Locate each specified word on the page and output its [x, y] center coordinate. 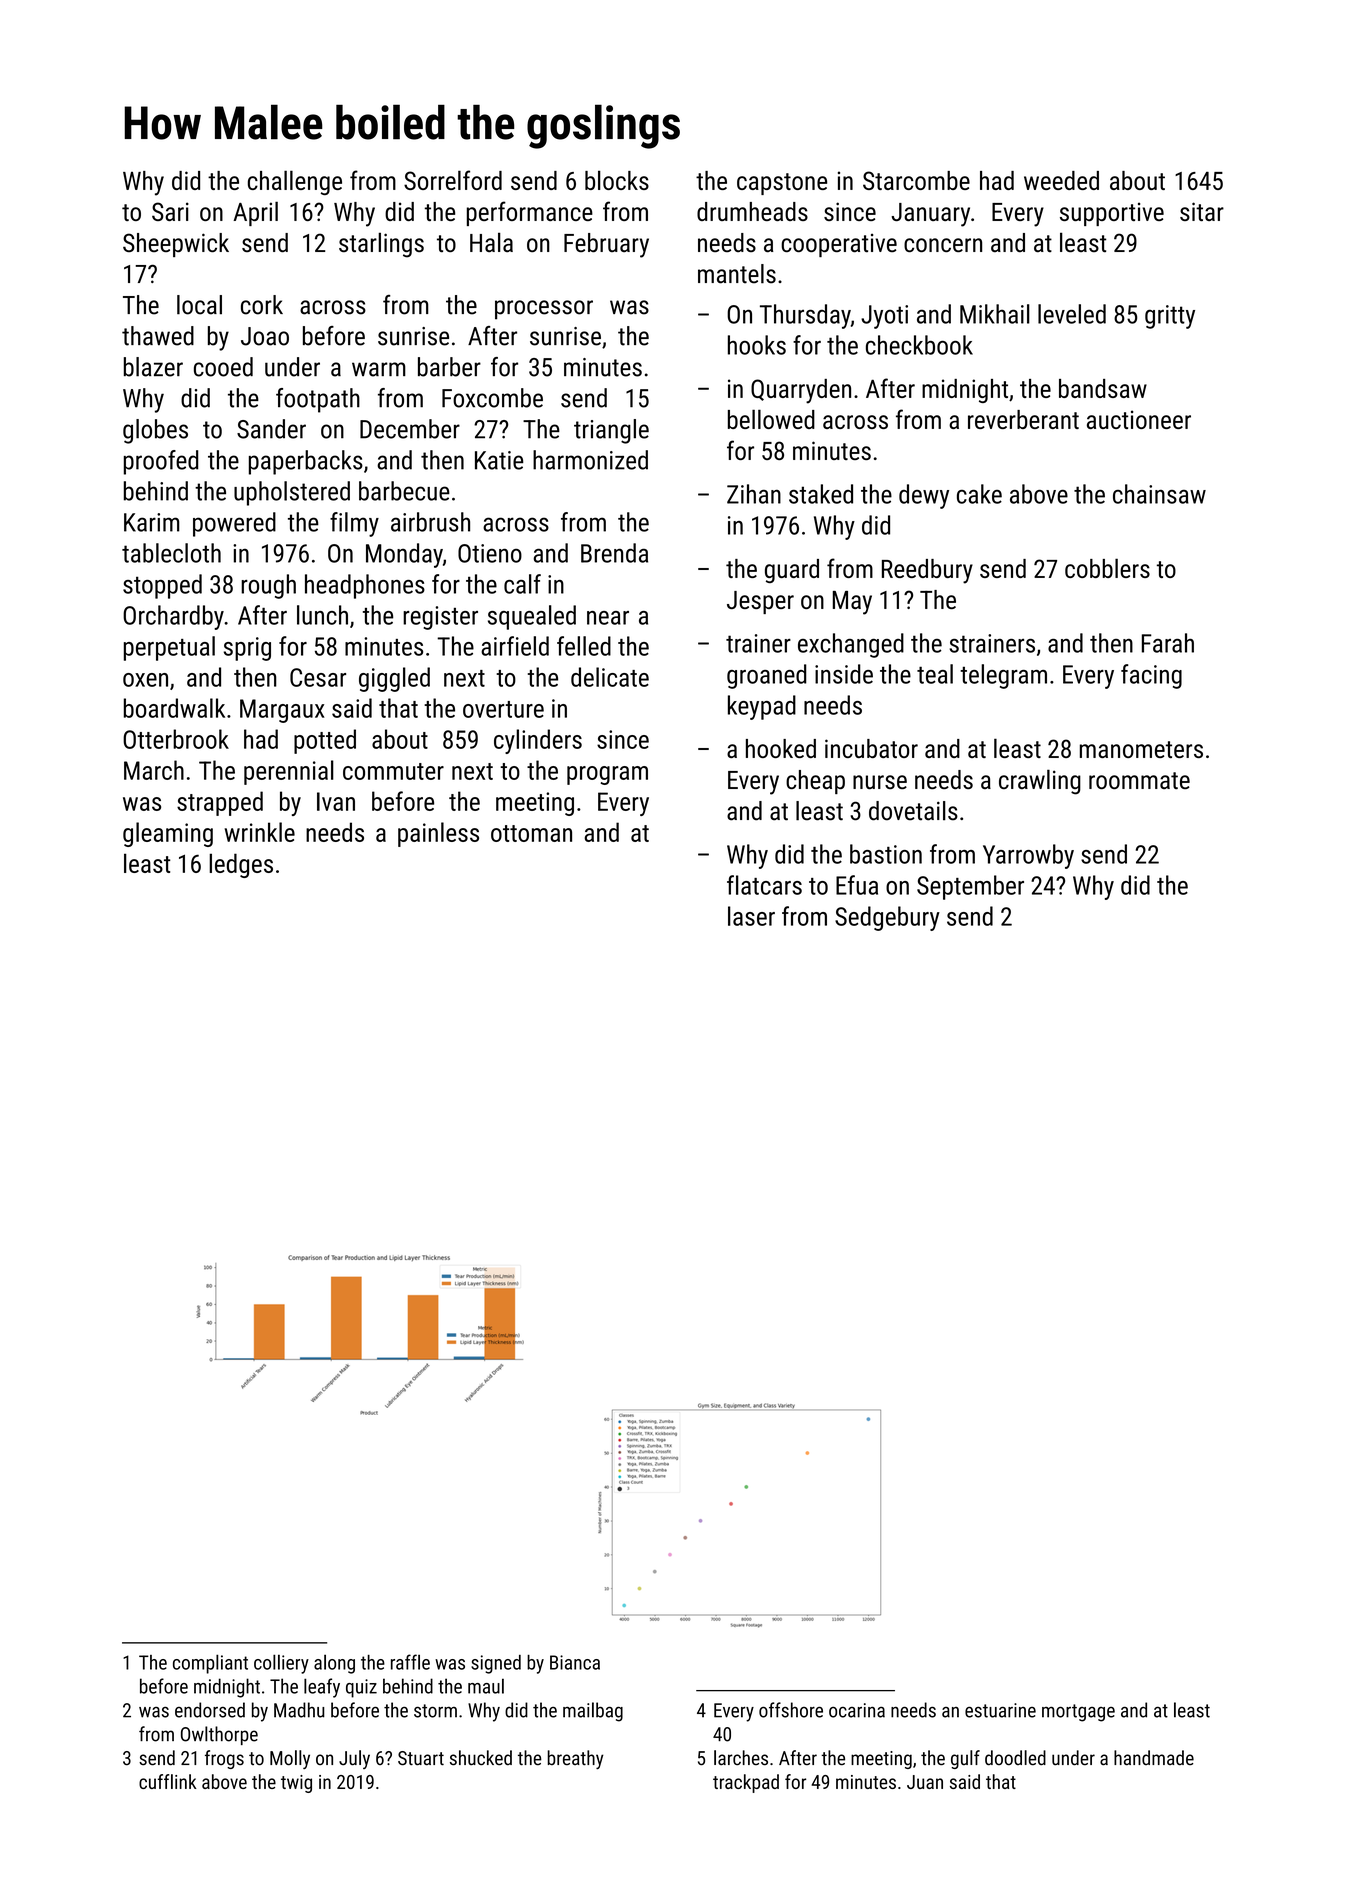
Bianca [575, 1662]
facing [1151, 676]
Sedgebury [887, 918]
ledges [241, 865]
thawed [158, 336]
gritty [1170, 317]
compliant [210, 1664]
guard [792, 571]
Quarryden [801, 391]
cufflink [168, 1781]
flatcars [764, 885]
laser [751, 916]
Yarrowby [1028, 856]
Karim [152, 522]
